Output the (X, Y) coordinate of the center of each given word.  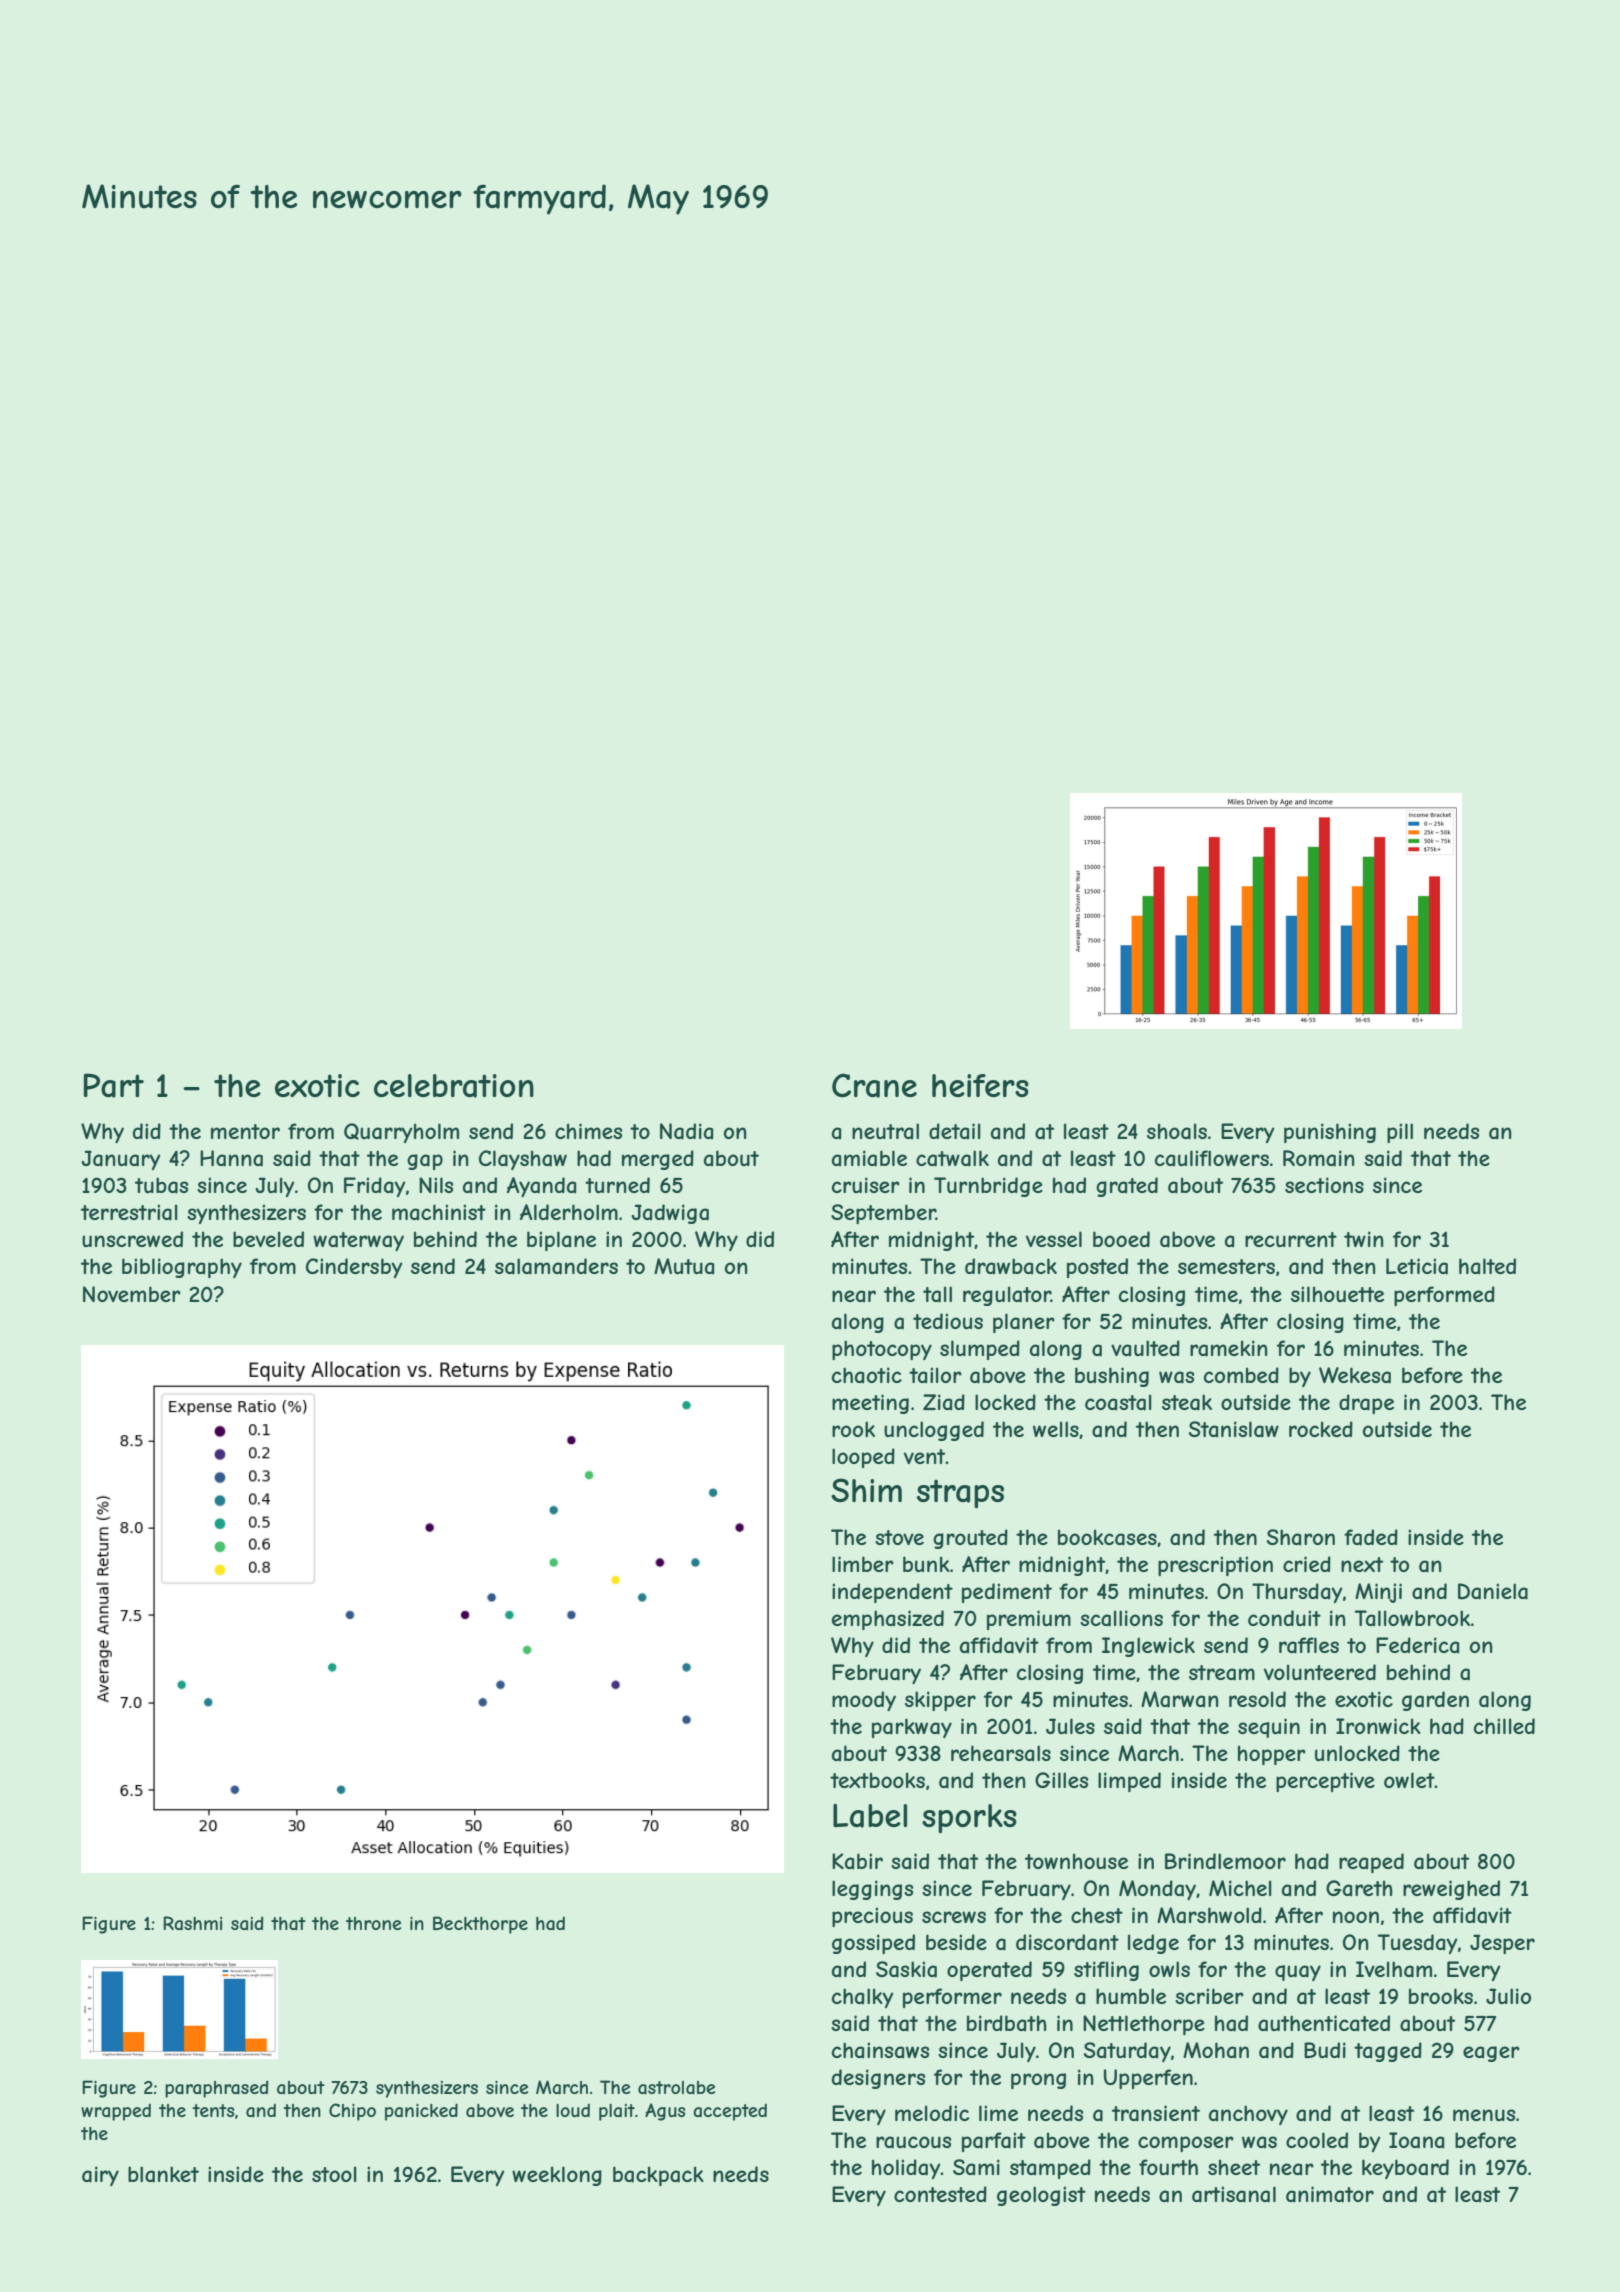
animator (1330, 2194)
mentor (245, 1131)
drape (1366, 1404)
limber (863, 1564)
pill (1400, 1133)
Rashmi (192, 1923)
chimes (588, 1131)
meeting (870, 1404)
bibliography (182, 1268)
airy (100, 2176)
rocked (1321, 1429)
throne (373, 1923)
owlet (1409, 1780)
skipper (940, 1701)
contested (940, 2194)
